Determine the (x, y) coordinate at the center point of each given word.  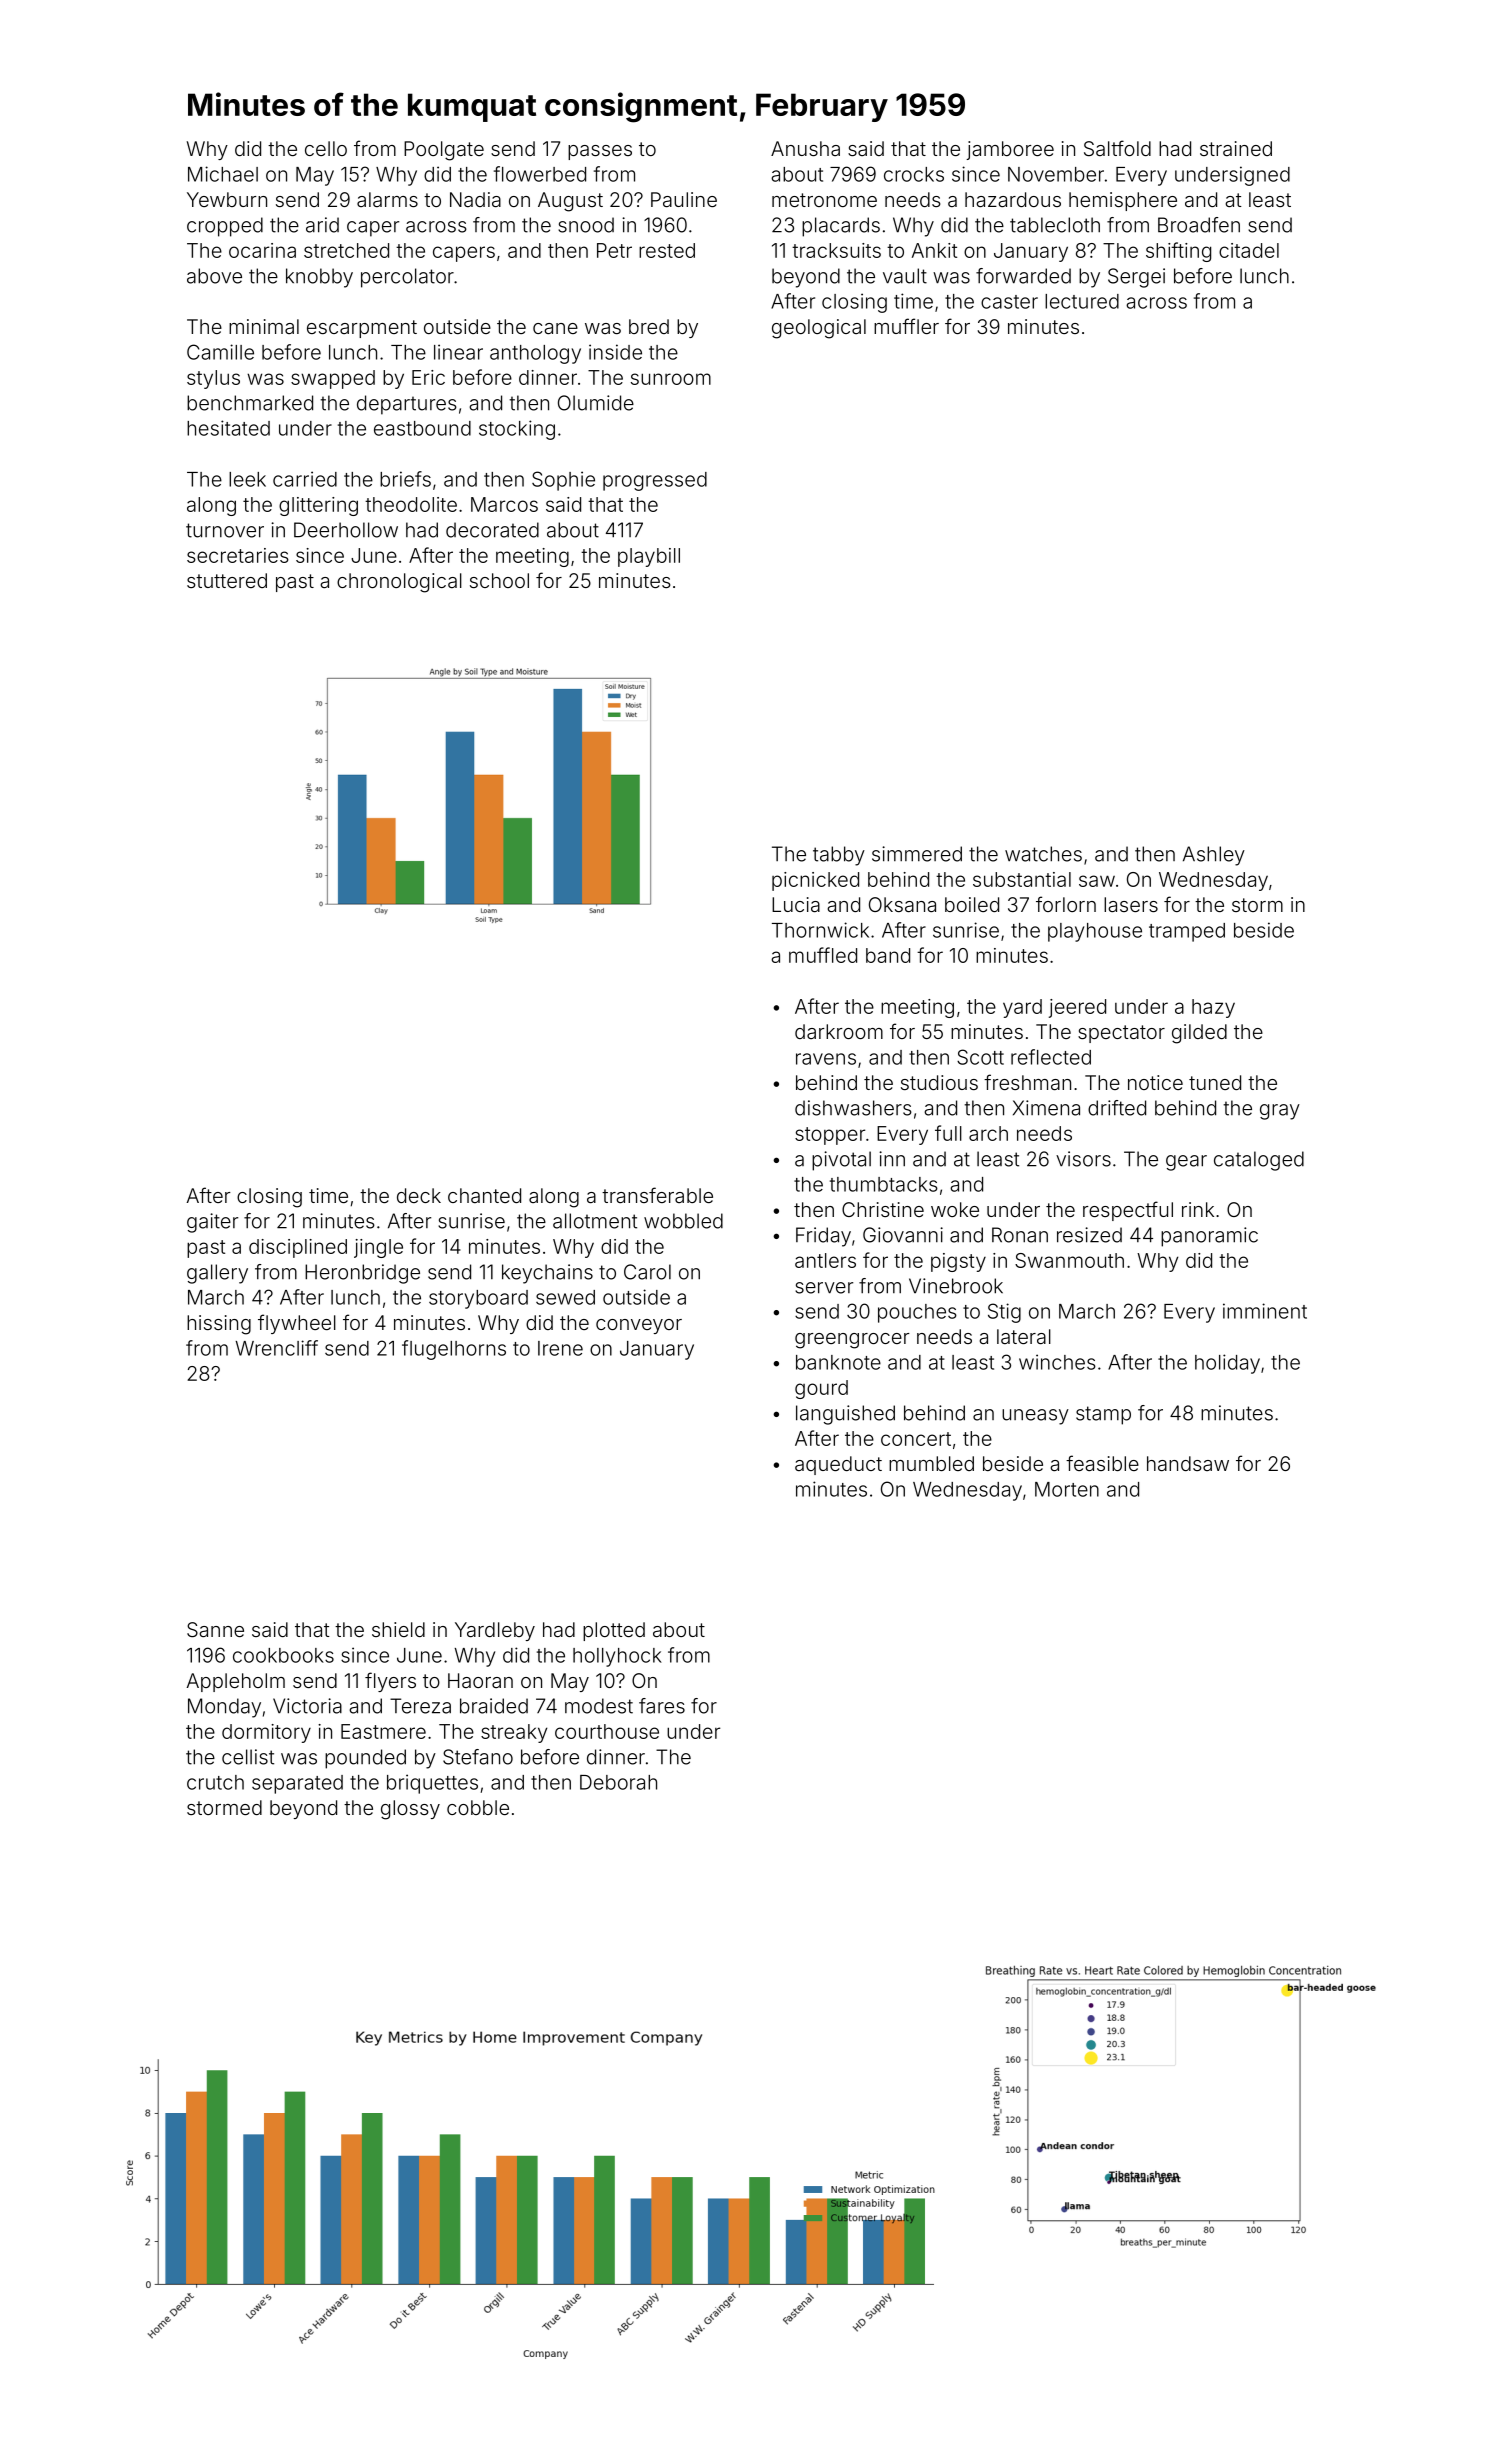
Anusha (805, 148)
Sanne (215, 1629)
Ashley (1214, 856)
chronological (399, 583)
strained (1236, 148)
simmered (917, 854)
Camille (220, 352)
